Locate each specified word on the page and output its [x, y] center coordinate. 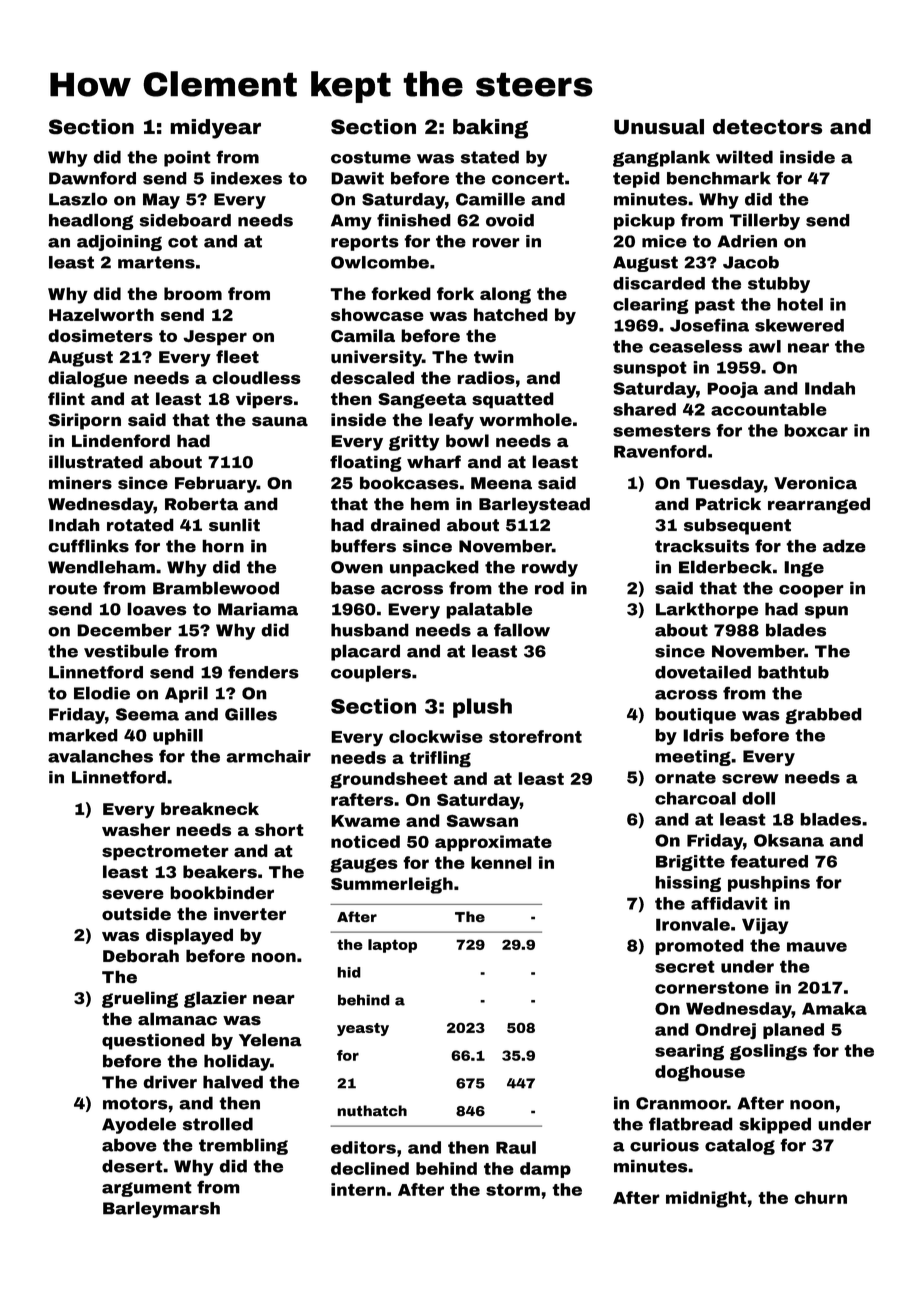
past [715, 306]
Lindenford [121, 441]
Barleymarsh [161, 1209]
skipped [775, 1125]
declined [370, 1168]
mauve [817, 947]
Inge [804, 569]
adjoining [119, 243]
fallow [522, 630]
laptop [392, 946]
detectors [767, 127]
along [505, 295]
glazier [215, 999]
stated [490, 157]
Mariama [258, 609]
